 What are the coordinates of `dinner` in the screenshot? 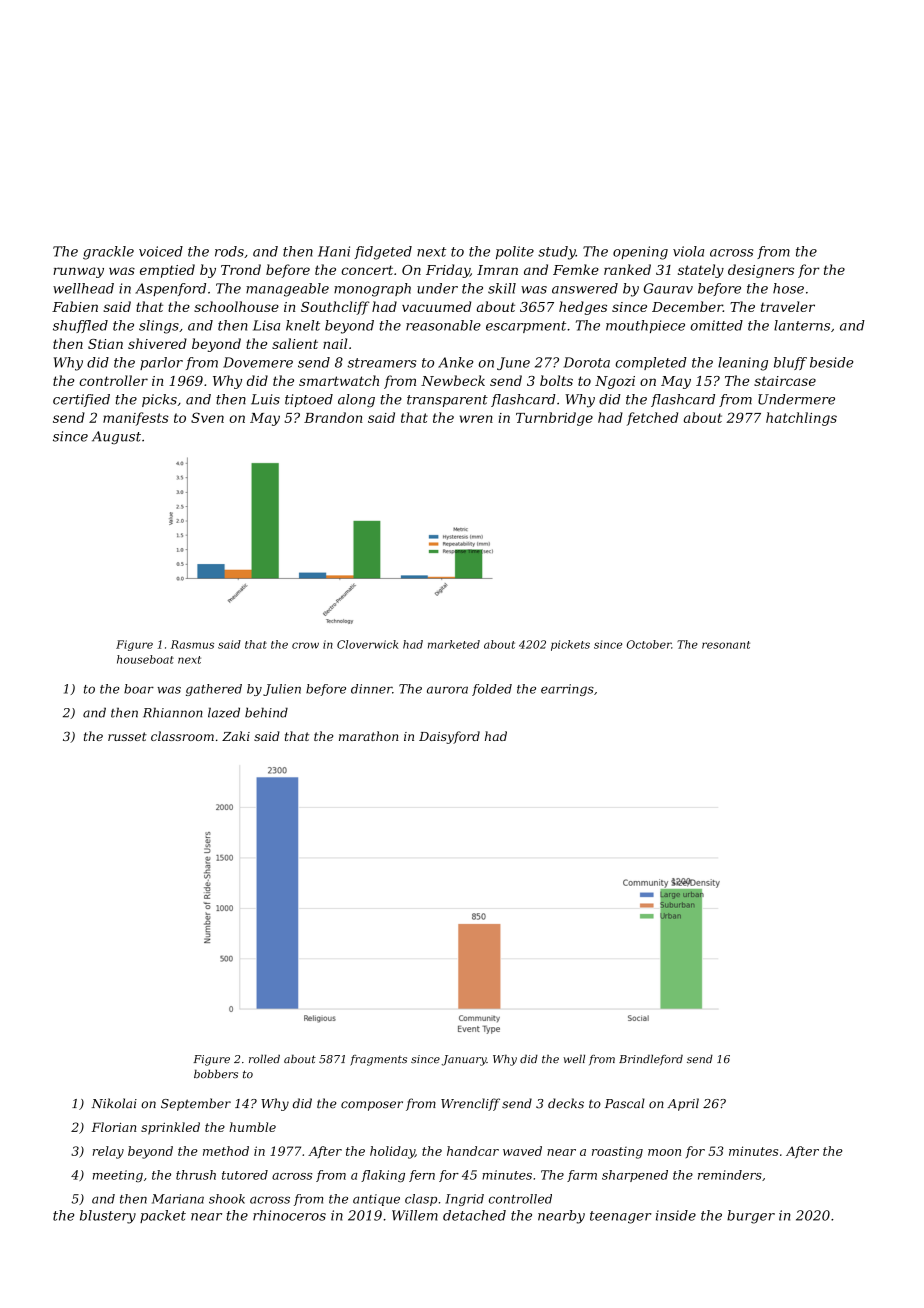 It's located at (371, 689).
